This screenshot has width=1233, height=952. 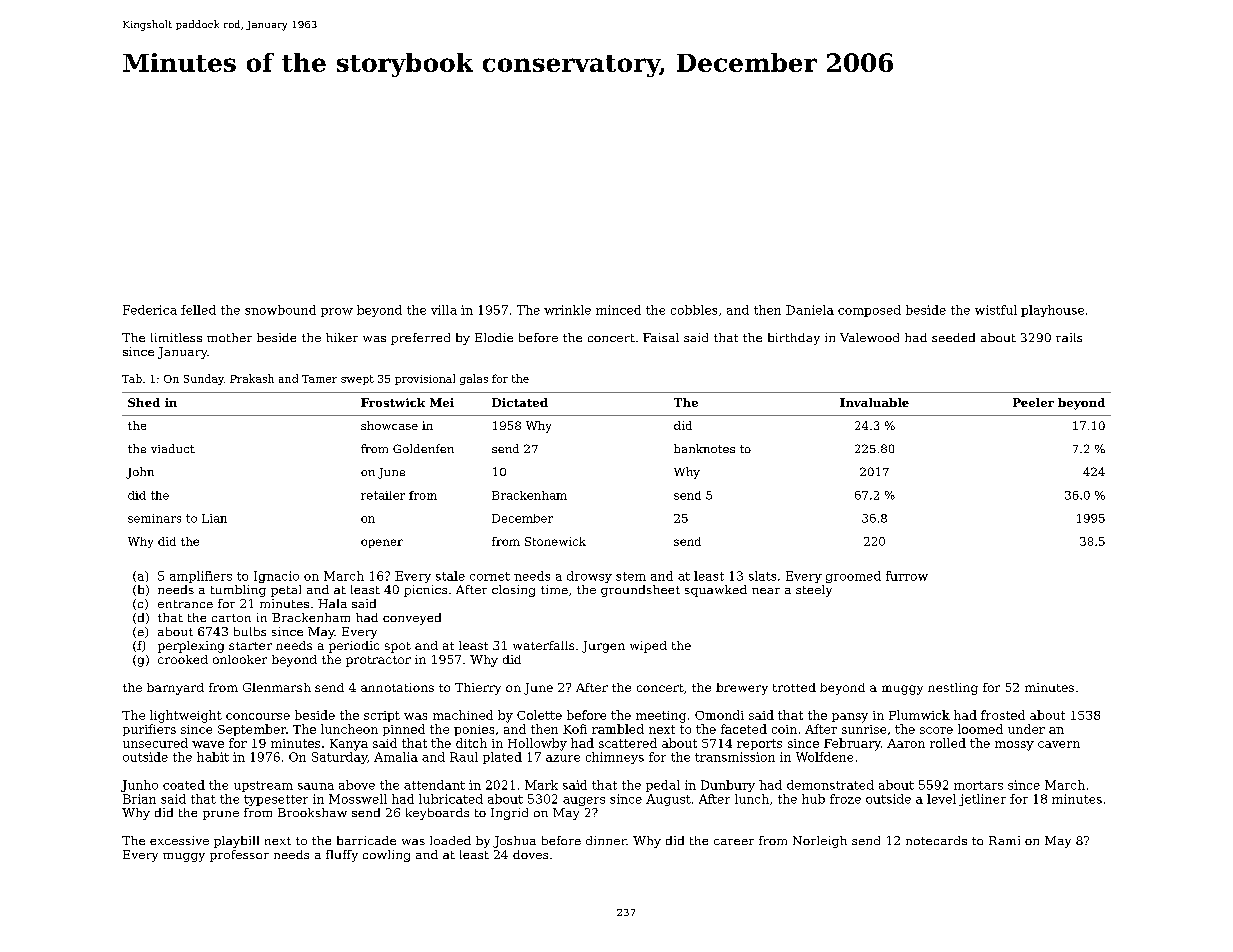 I want to click on furrow, so click(x=907, y=576).
